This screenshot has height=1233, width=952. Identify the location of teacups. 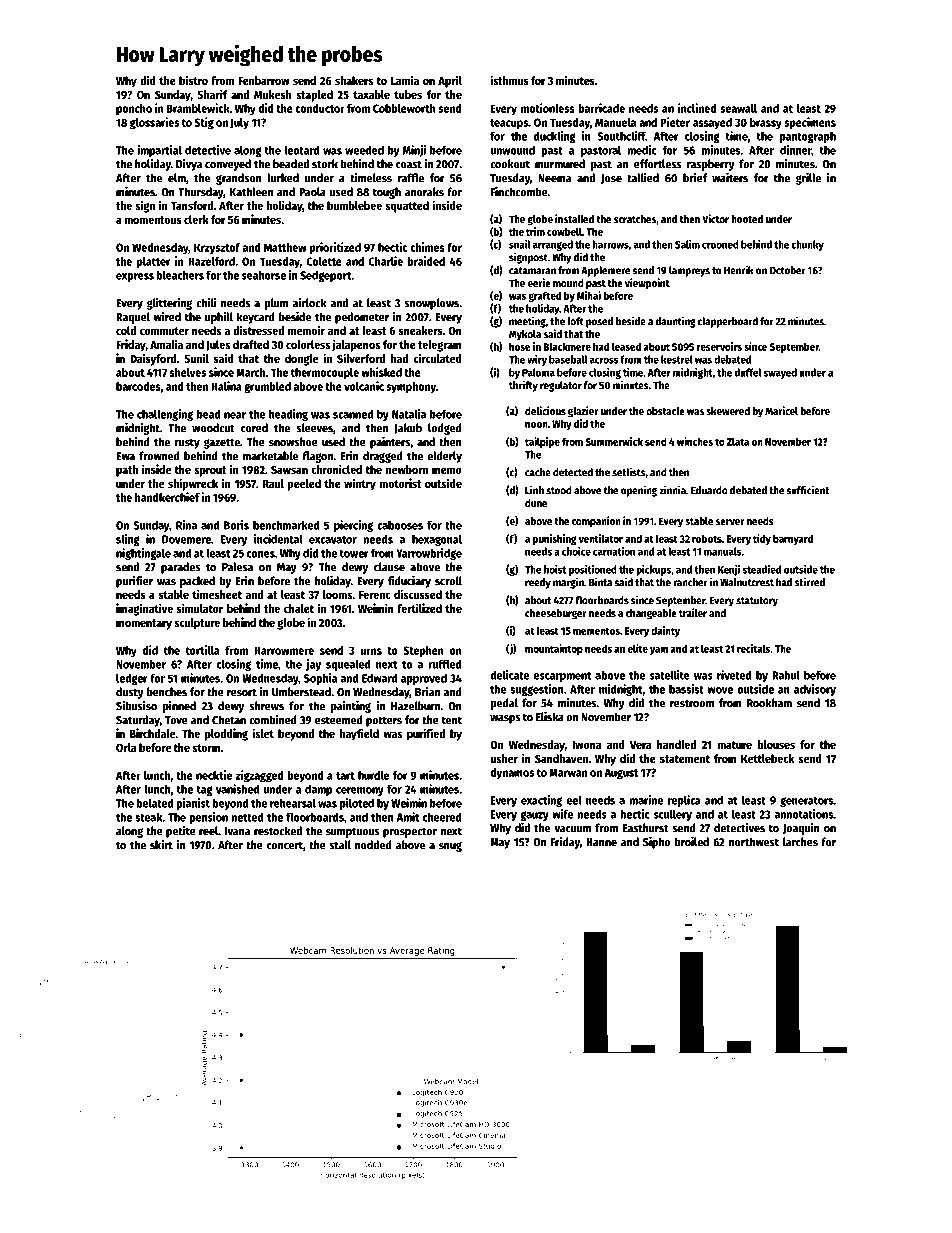
(509, 124).
